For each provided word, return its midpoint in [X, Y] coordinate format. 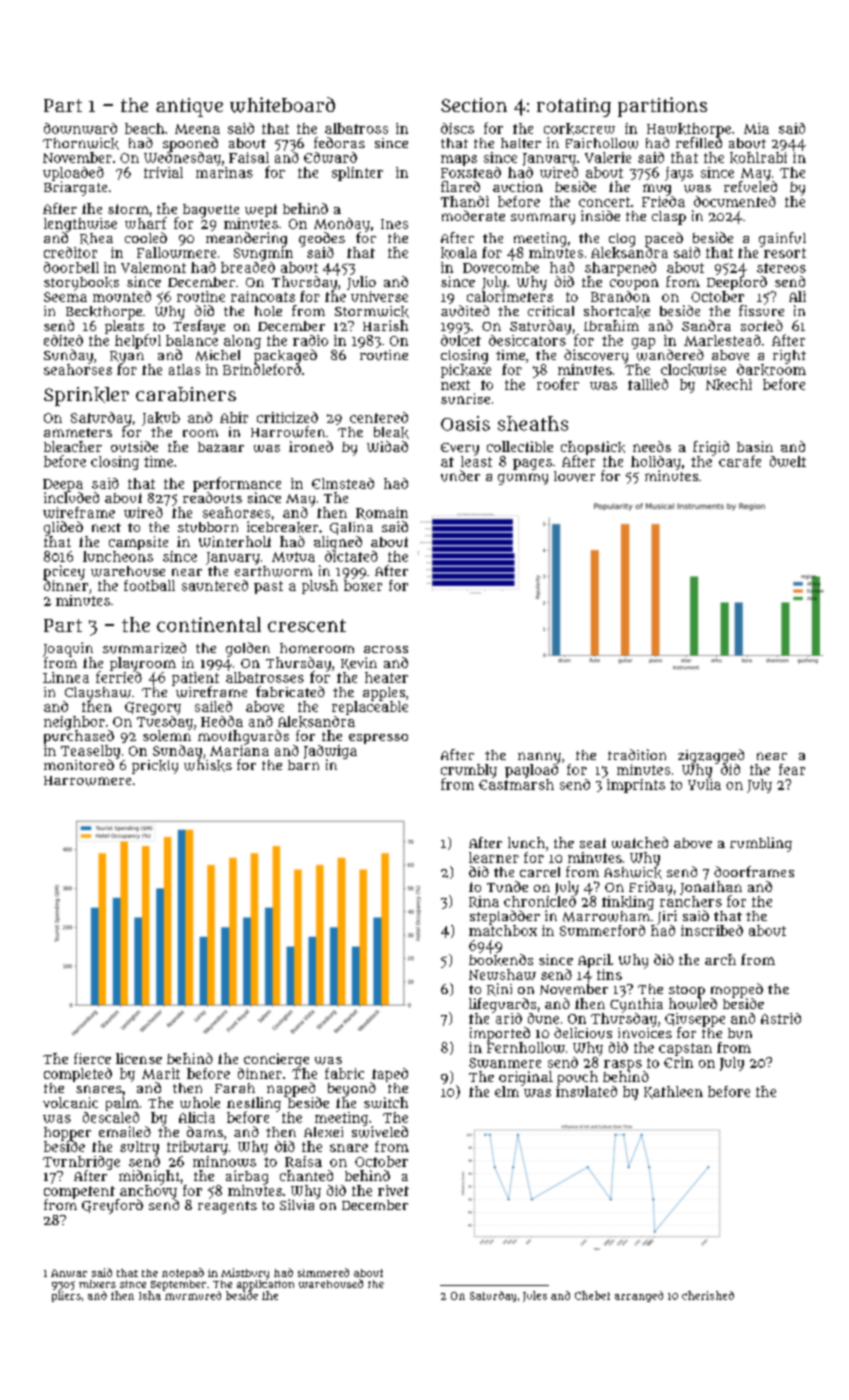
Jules [535, 1296]
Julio [361, 283]
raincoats [263, 296]
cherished [708, 1295]
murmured [193, 1295]
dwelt [788, 461]
